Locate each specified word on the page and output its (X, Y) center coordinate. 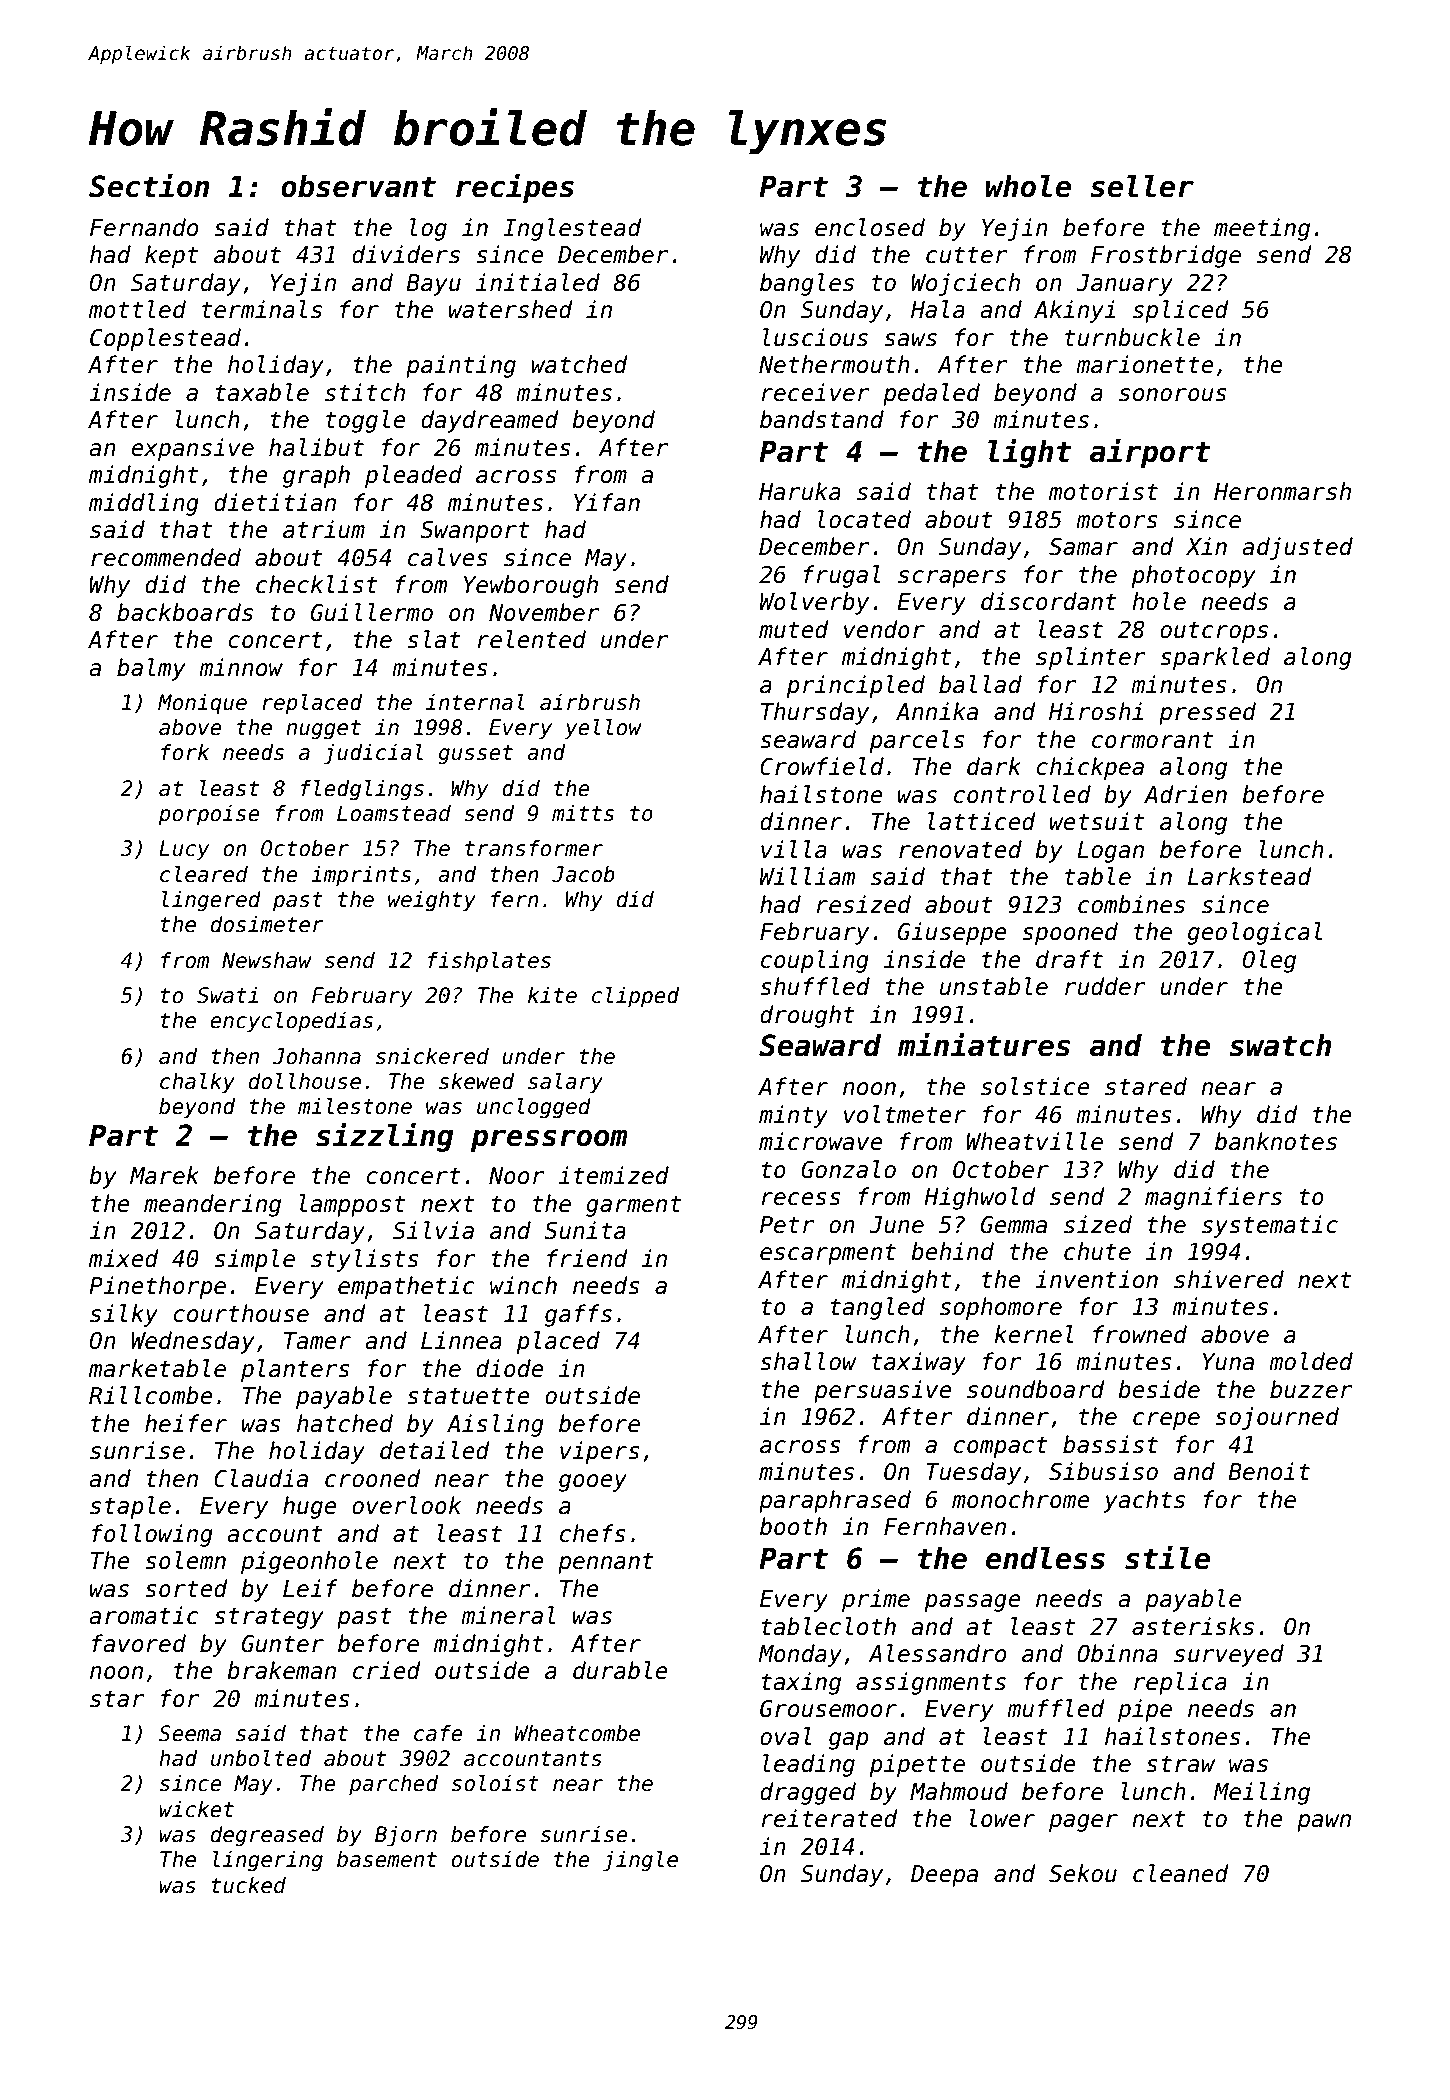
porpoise (209, 815)
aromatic (144, 1615)
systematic (1270, 1226)
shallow (808, 1361)
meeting (1262, 229)
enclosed (870, 227)
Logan (1110, 852)
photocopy (1194, 576)
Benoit (1269, 1471)
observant (358, 186)
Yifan (607, 502)
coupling (815, 961)
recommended (166, 557)
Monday (800, 1655)
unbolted (261, 1758)
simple (254, 1260)
